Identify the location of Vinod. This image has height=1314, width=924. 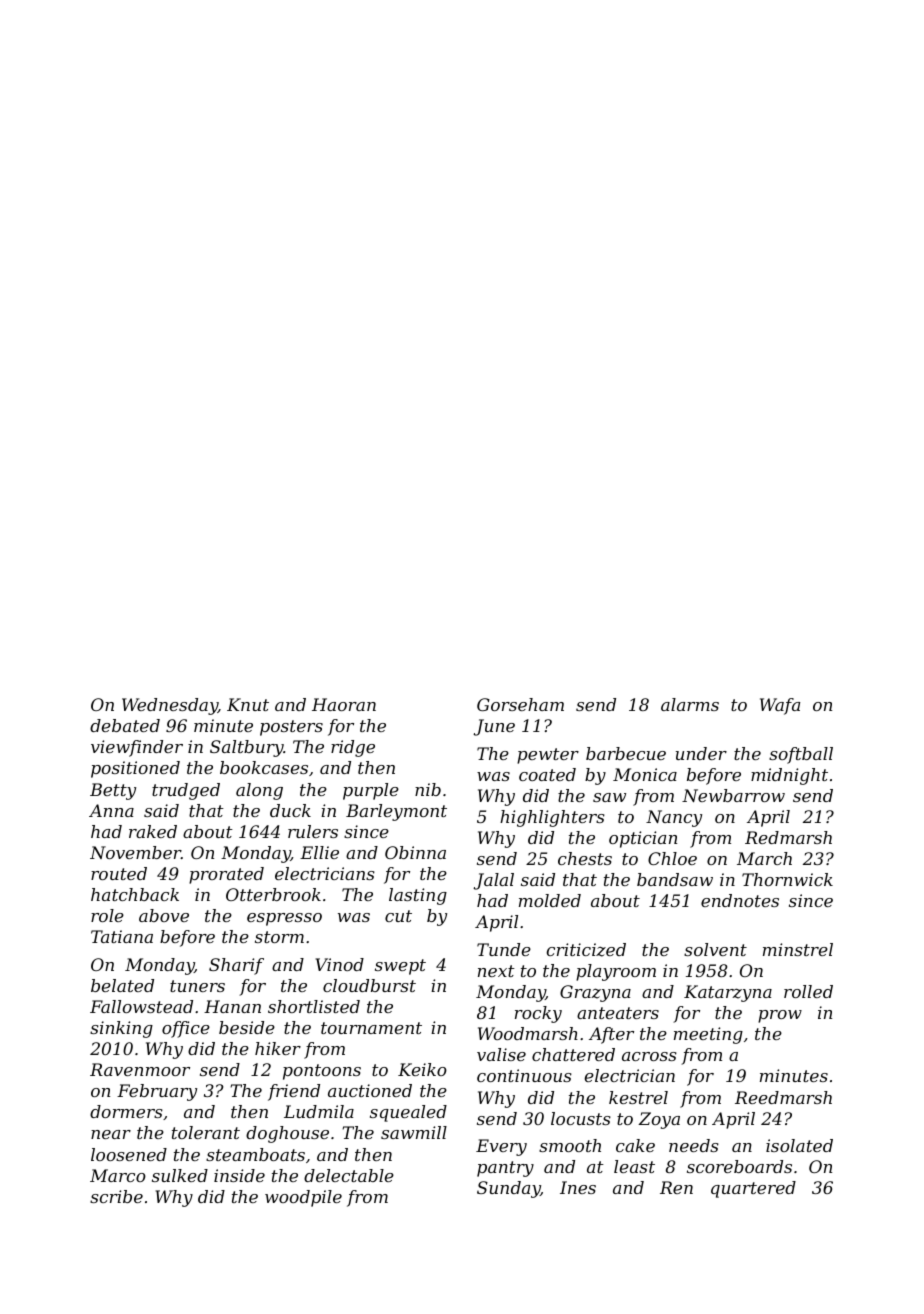
(339, 964).
